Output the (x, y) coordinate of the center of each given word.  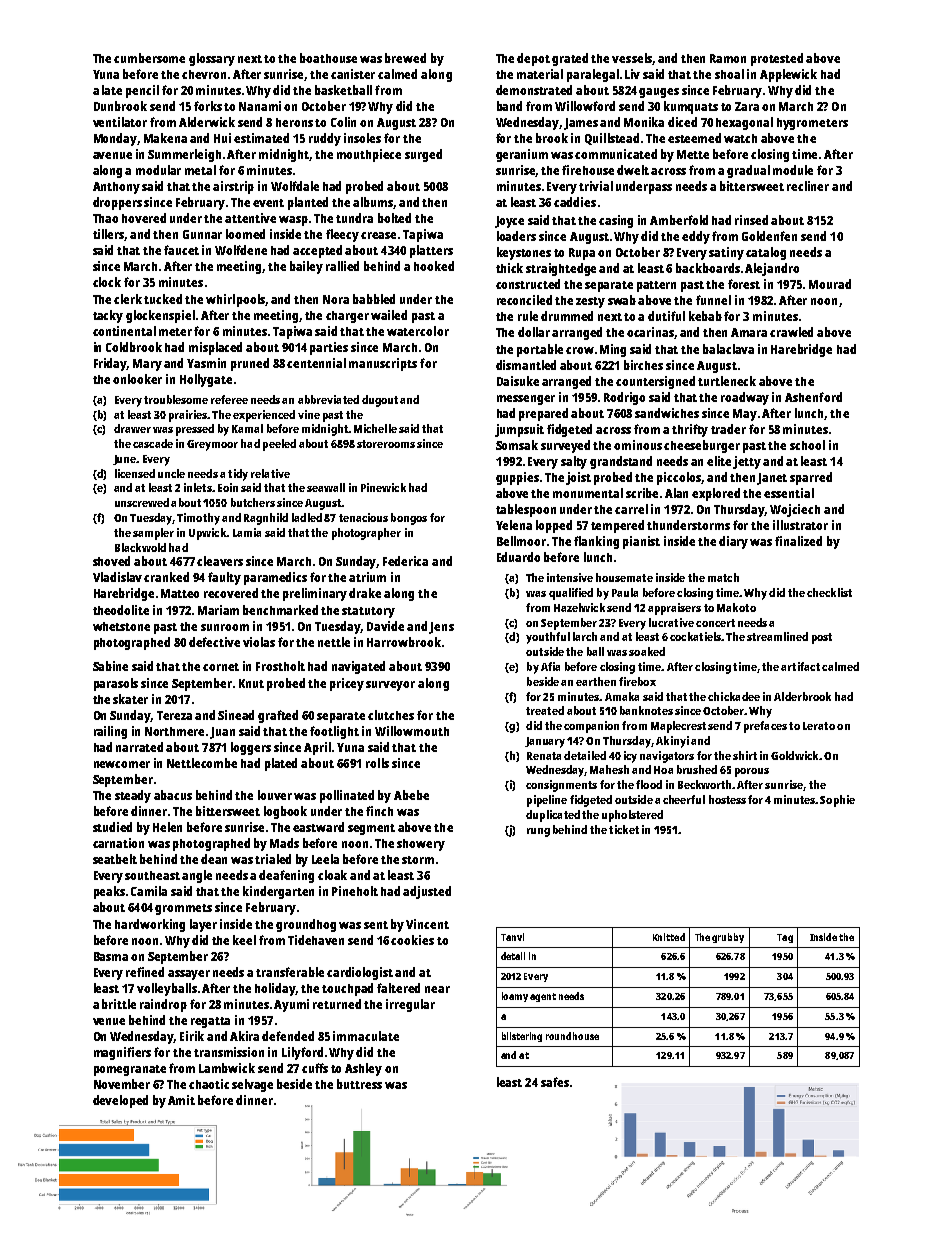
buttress (359, 1084)
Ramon (728, 58)
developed (120, 1101)
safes (555, 1082)
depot (533, 59)
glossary (212, 59)
